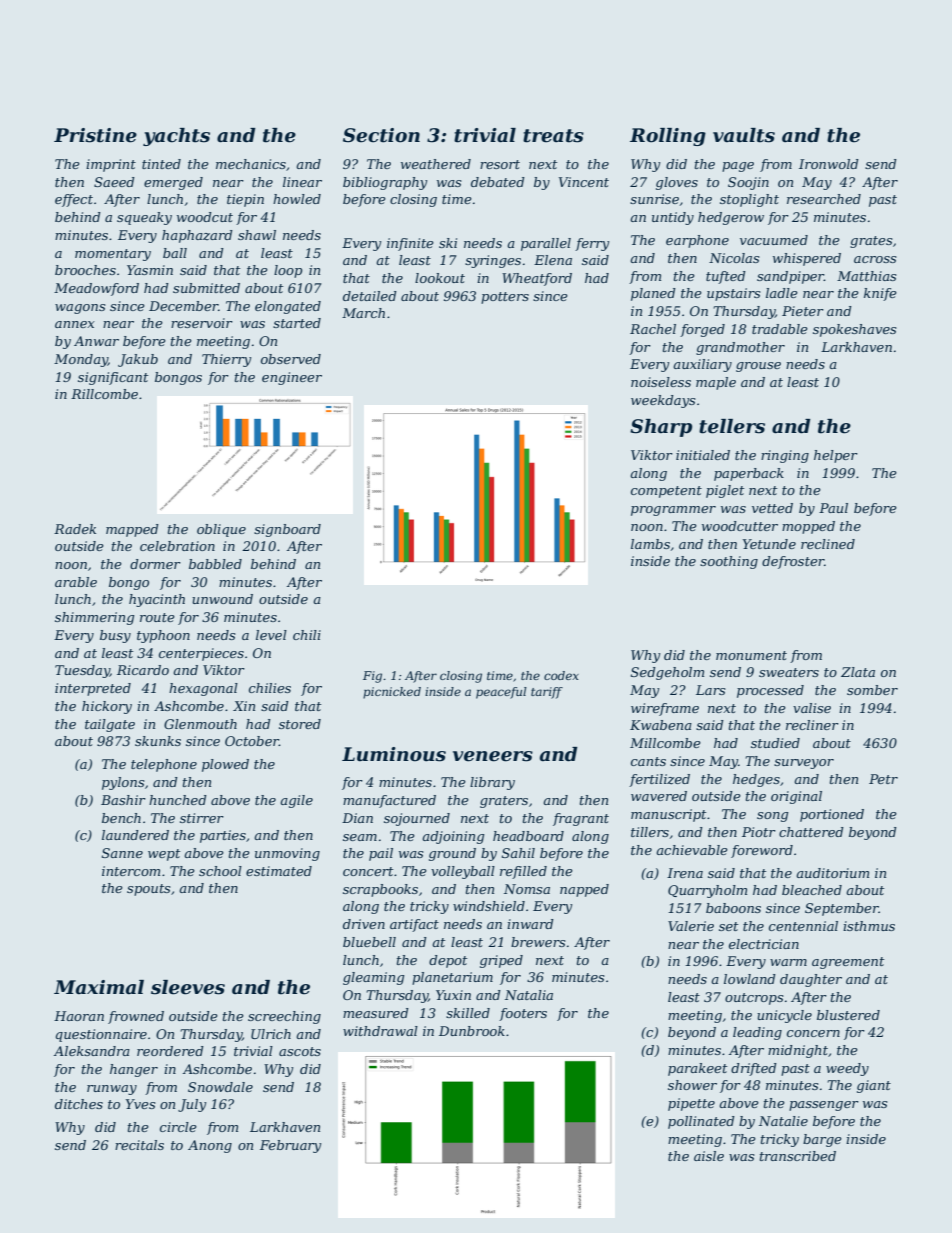  Describe the element at coordinates (178, 1127) in the screenshot. I see `circle` at that location.
